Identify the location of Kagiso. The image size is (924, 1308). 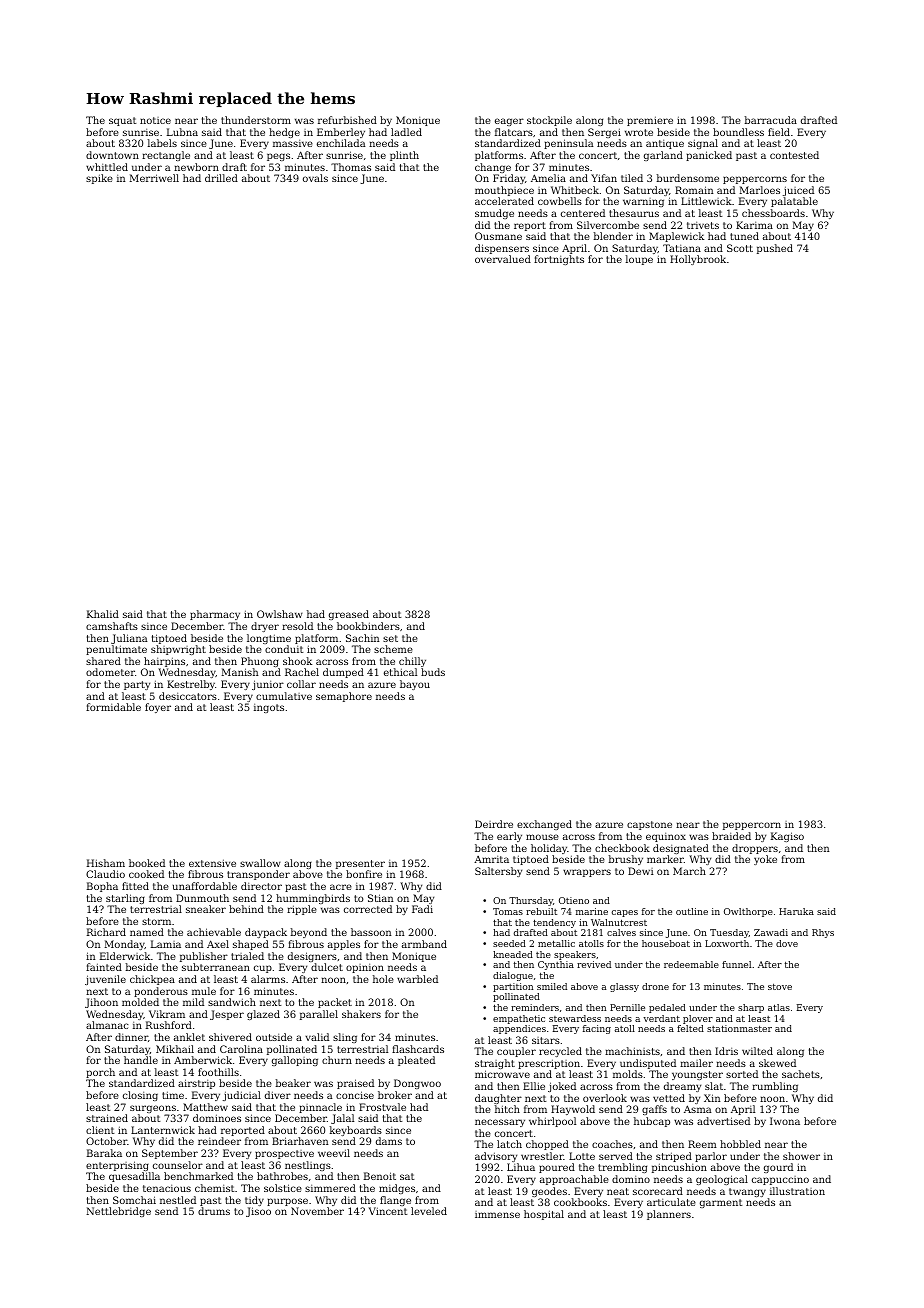
(787, 837).
